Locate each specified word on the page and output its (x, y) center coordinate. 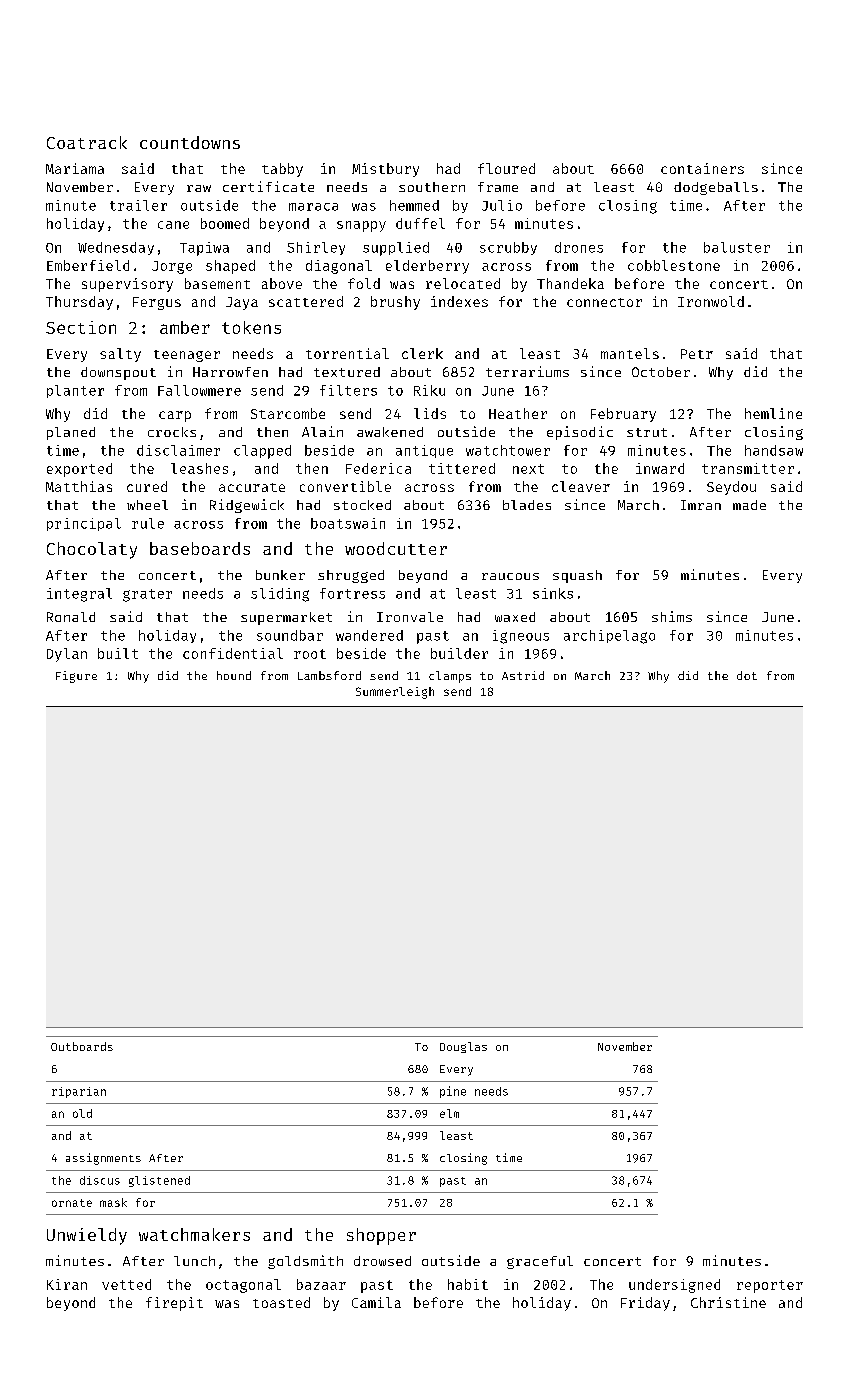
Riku (429, 390)
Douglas (463, 1047)
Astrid (523, 675)
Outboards (82, 1046)
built (118, 653)
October (661, 372)
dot (747, 675)
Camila (376, 1302)
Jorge (172, 267)
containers (702, 168)
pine (453, 1092)
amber (185, 327)
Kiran (67, 1284)
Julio (502, 205)
